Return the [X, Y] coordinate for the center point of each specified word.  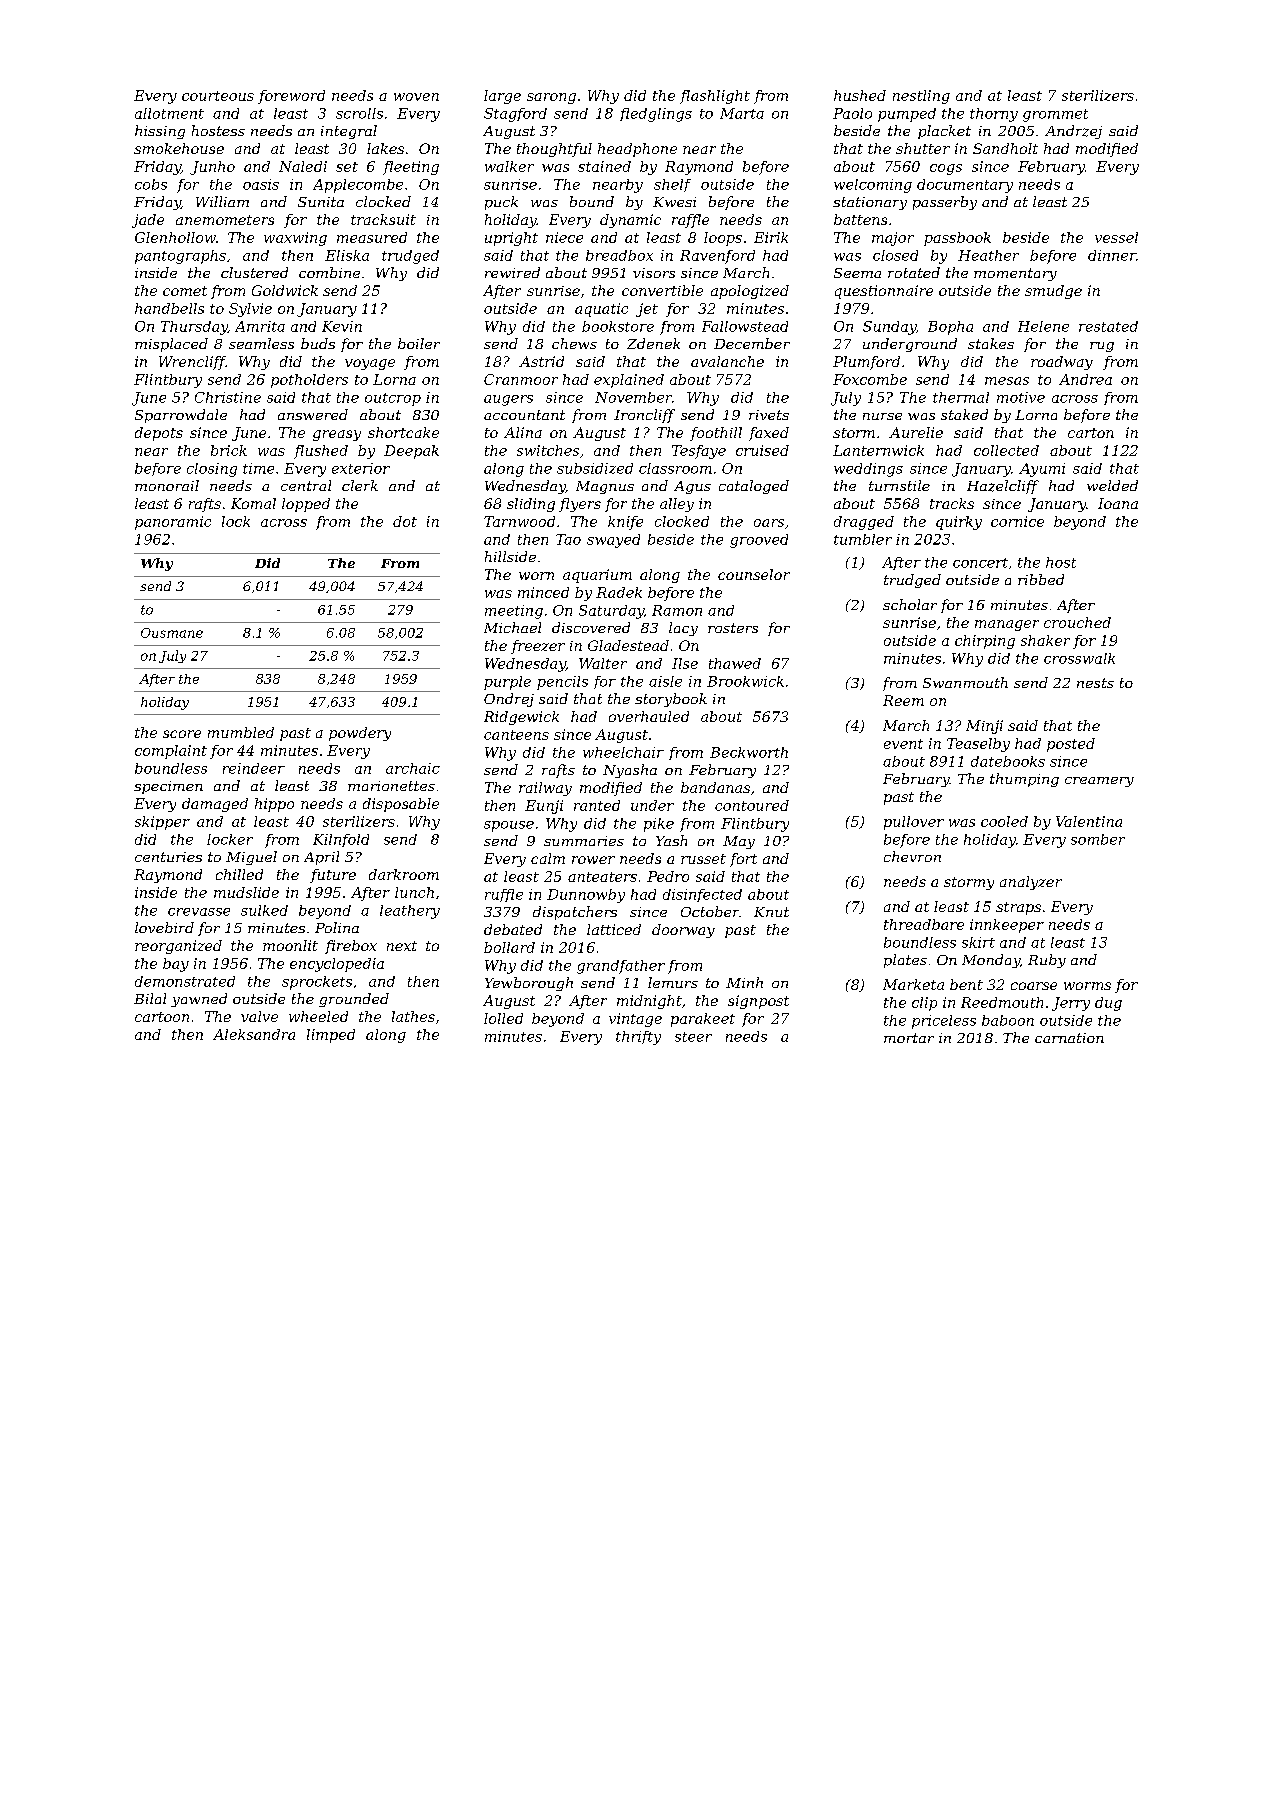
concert [980, 563]
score [182, 734]
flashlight [715, 97]
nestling [921, 97]
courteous [218, 96]
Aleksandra [254, 1034]
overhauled [649, 716]
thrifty [638, 1038]
